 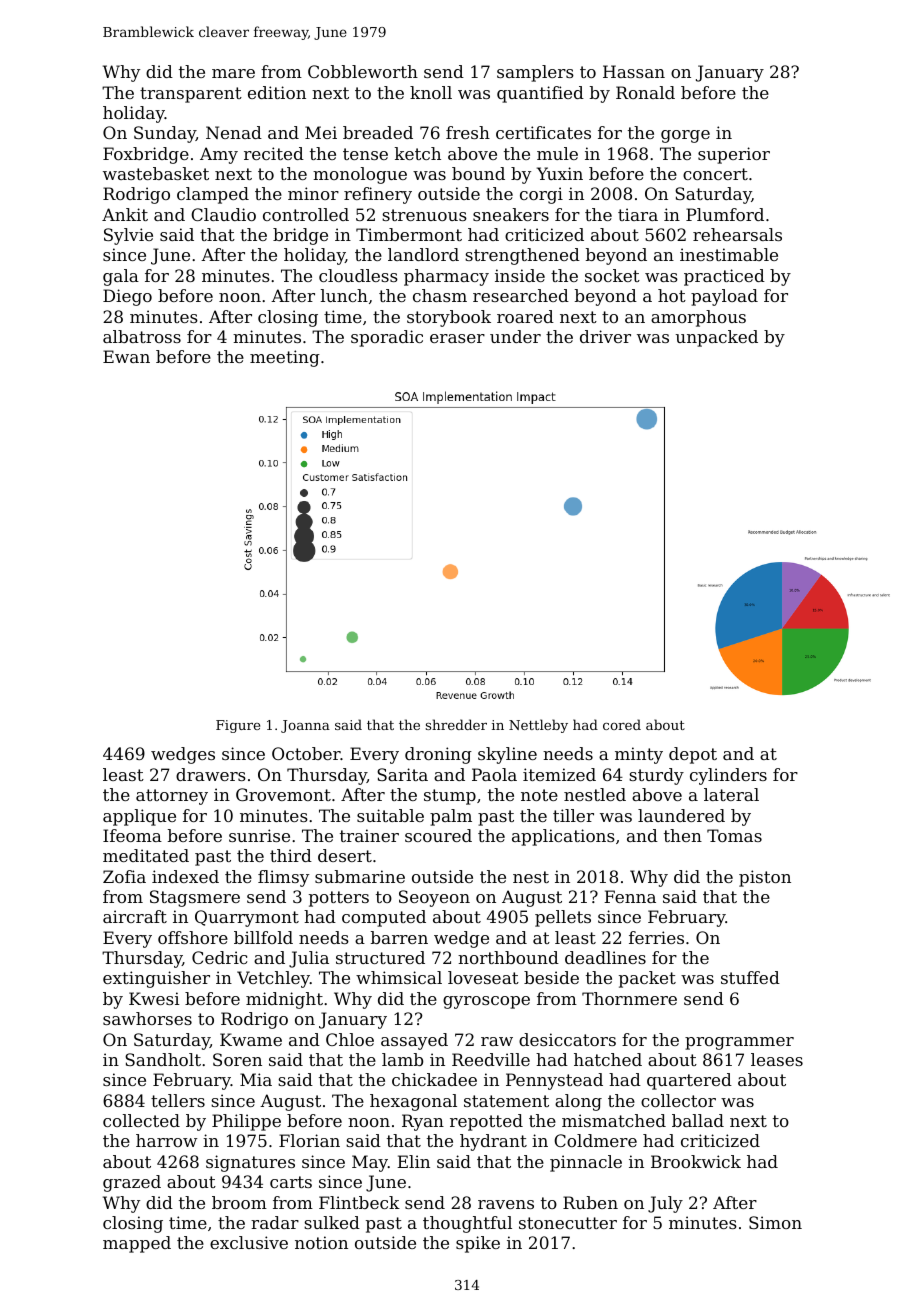 What do you see at coordinates (634, 71) in the screenshot?
I see `Hassan` at bounding box center [634, 71].
